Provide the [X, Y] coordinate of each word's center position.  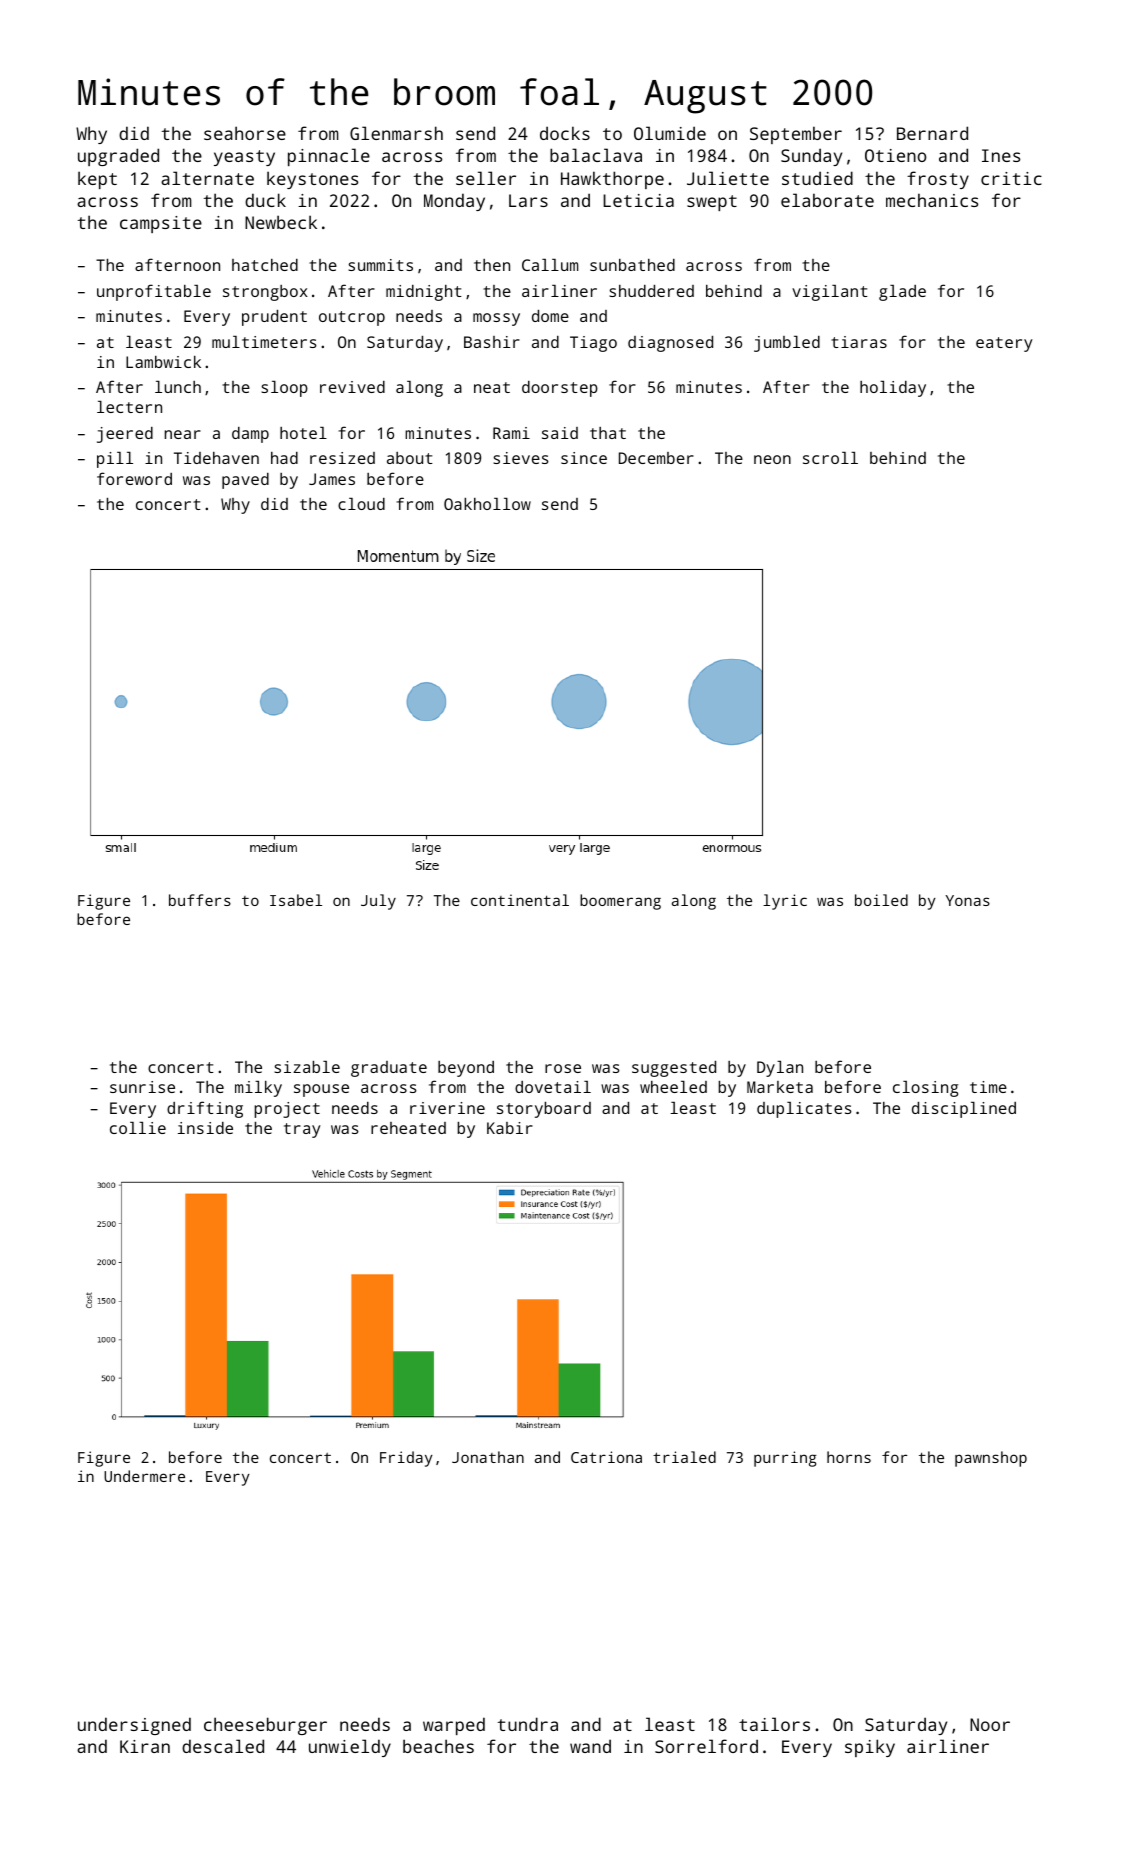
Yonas [968, 900]
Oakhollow [487, 504]
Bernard [932, 133]
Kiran [145, 1746]
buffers [200, 900]
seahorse [245, 133]
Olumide [670, 133]
